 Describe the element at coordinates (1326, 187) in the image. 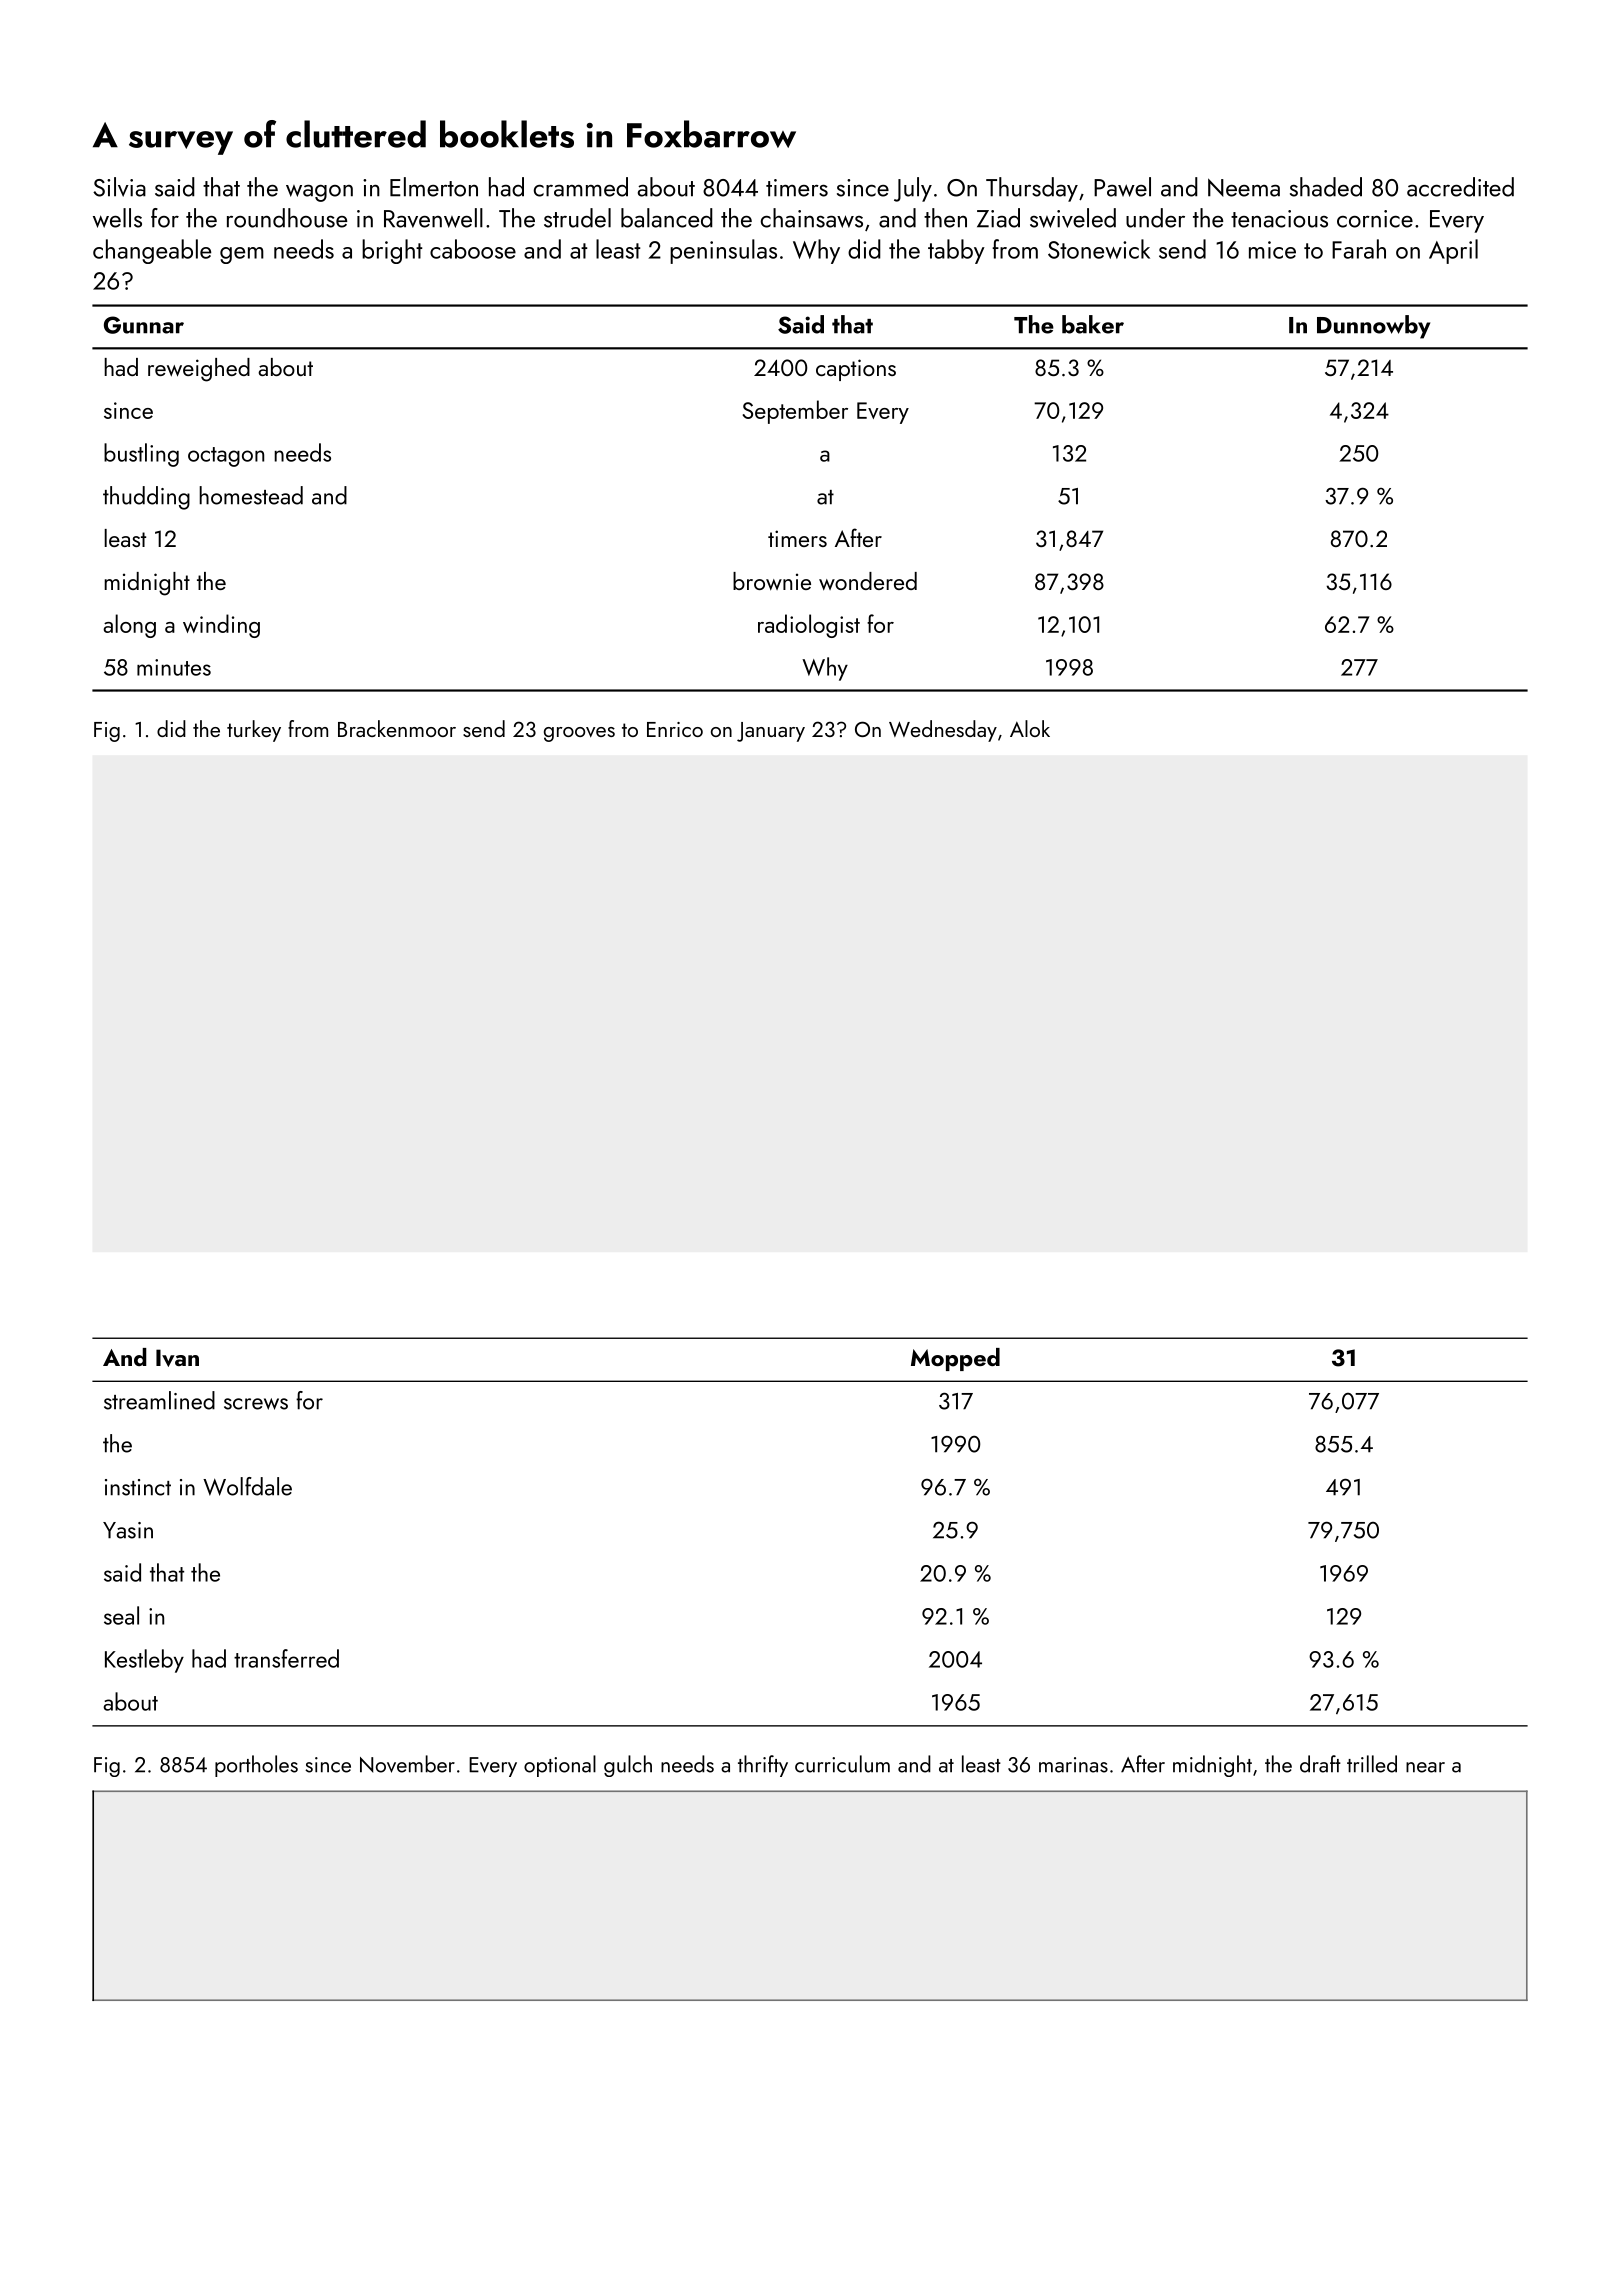

I see `shaded` at that location.
